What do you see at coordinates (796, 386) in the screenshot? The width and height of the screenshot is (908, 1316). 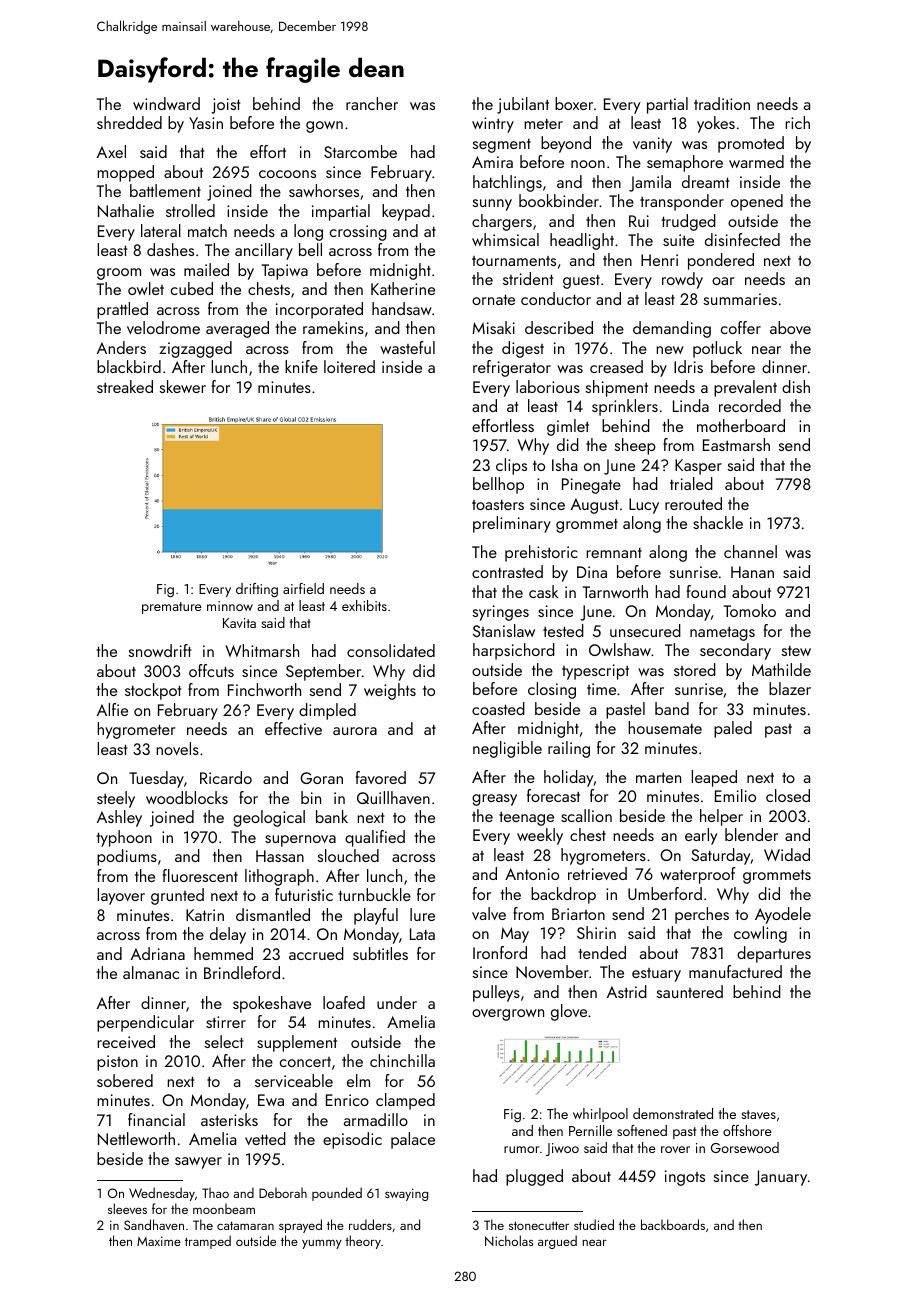 I see `dish` at bounding box center [796, 386].
